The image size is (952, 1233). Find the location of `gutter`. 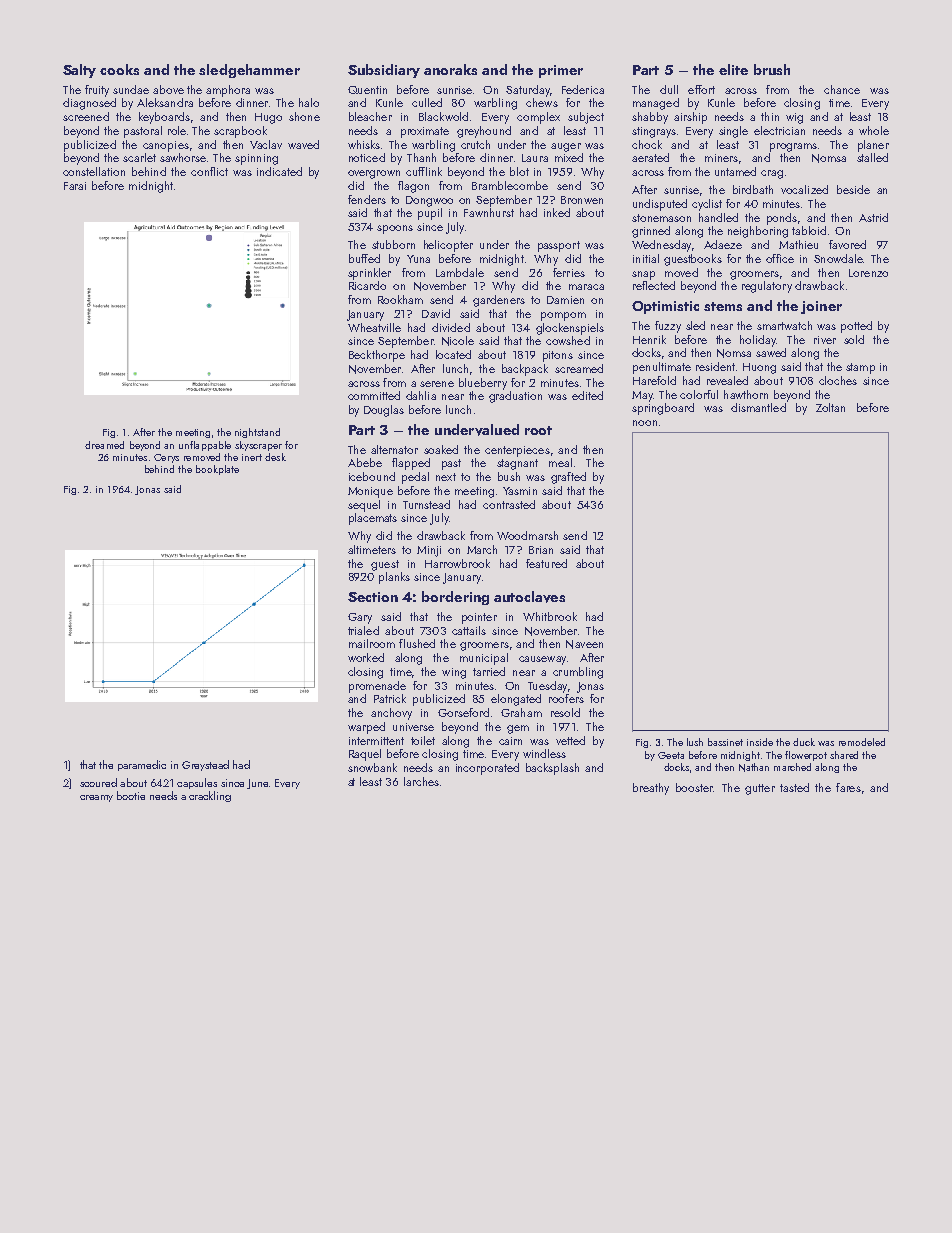

gutter is located at coordinates (760, 789).
